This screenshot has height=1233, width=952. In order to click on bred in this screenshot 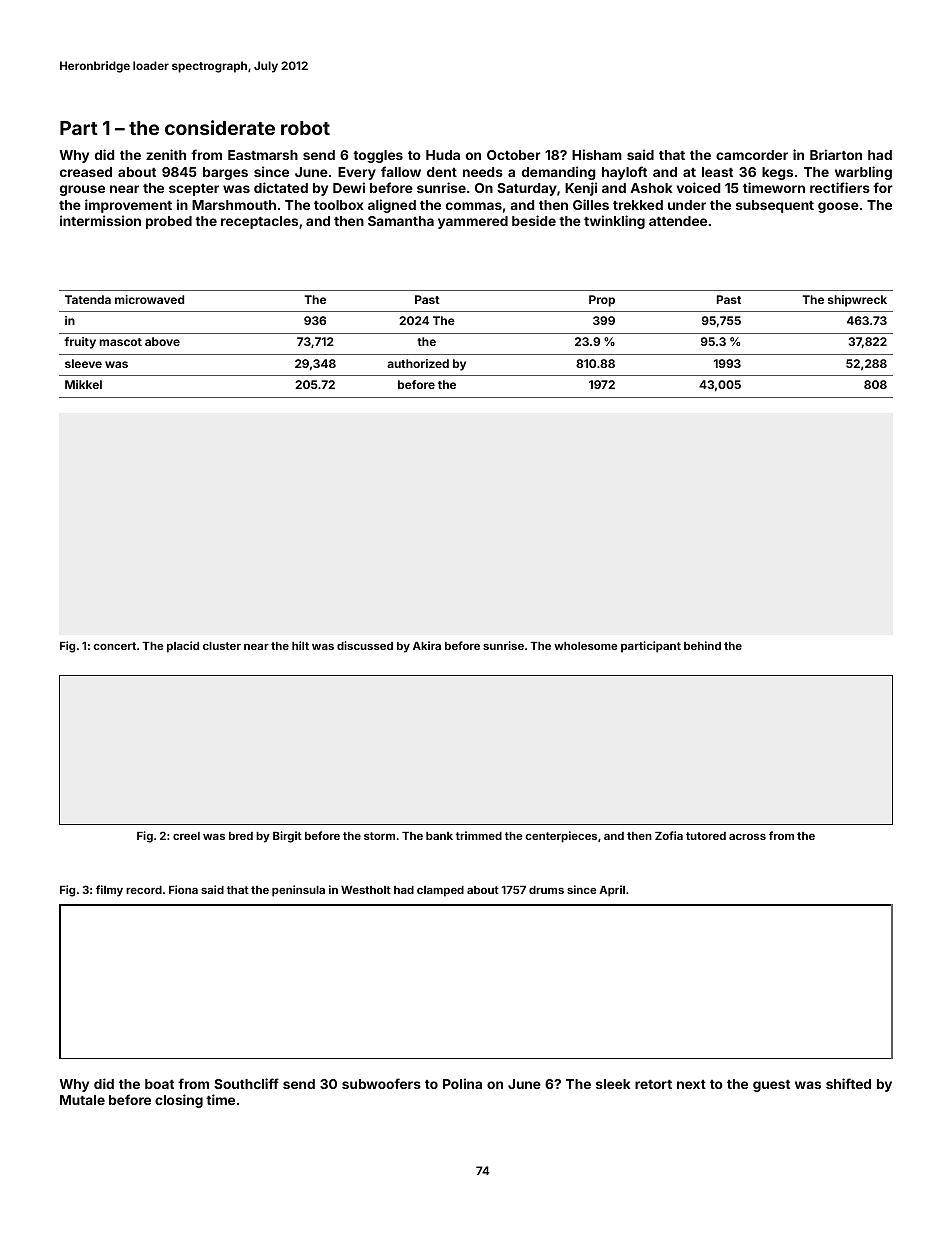, I will do `click(241, 836)`.
